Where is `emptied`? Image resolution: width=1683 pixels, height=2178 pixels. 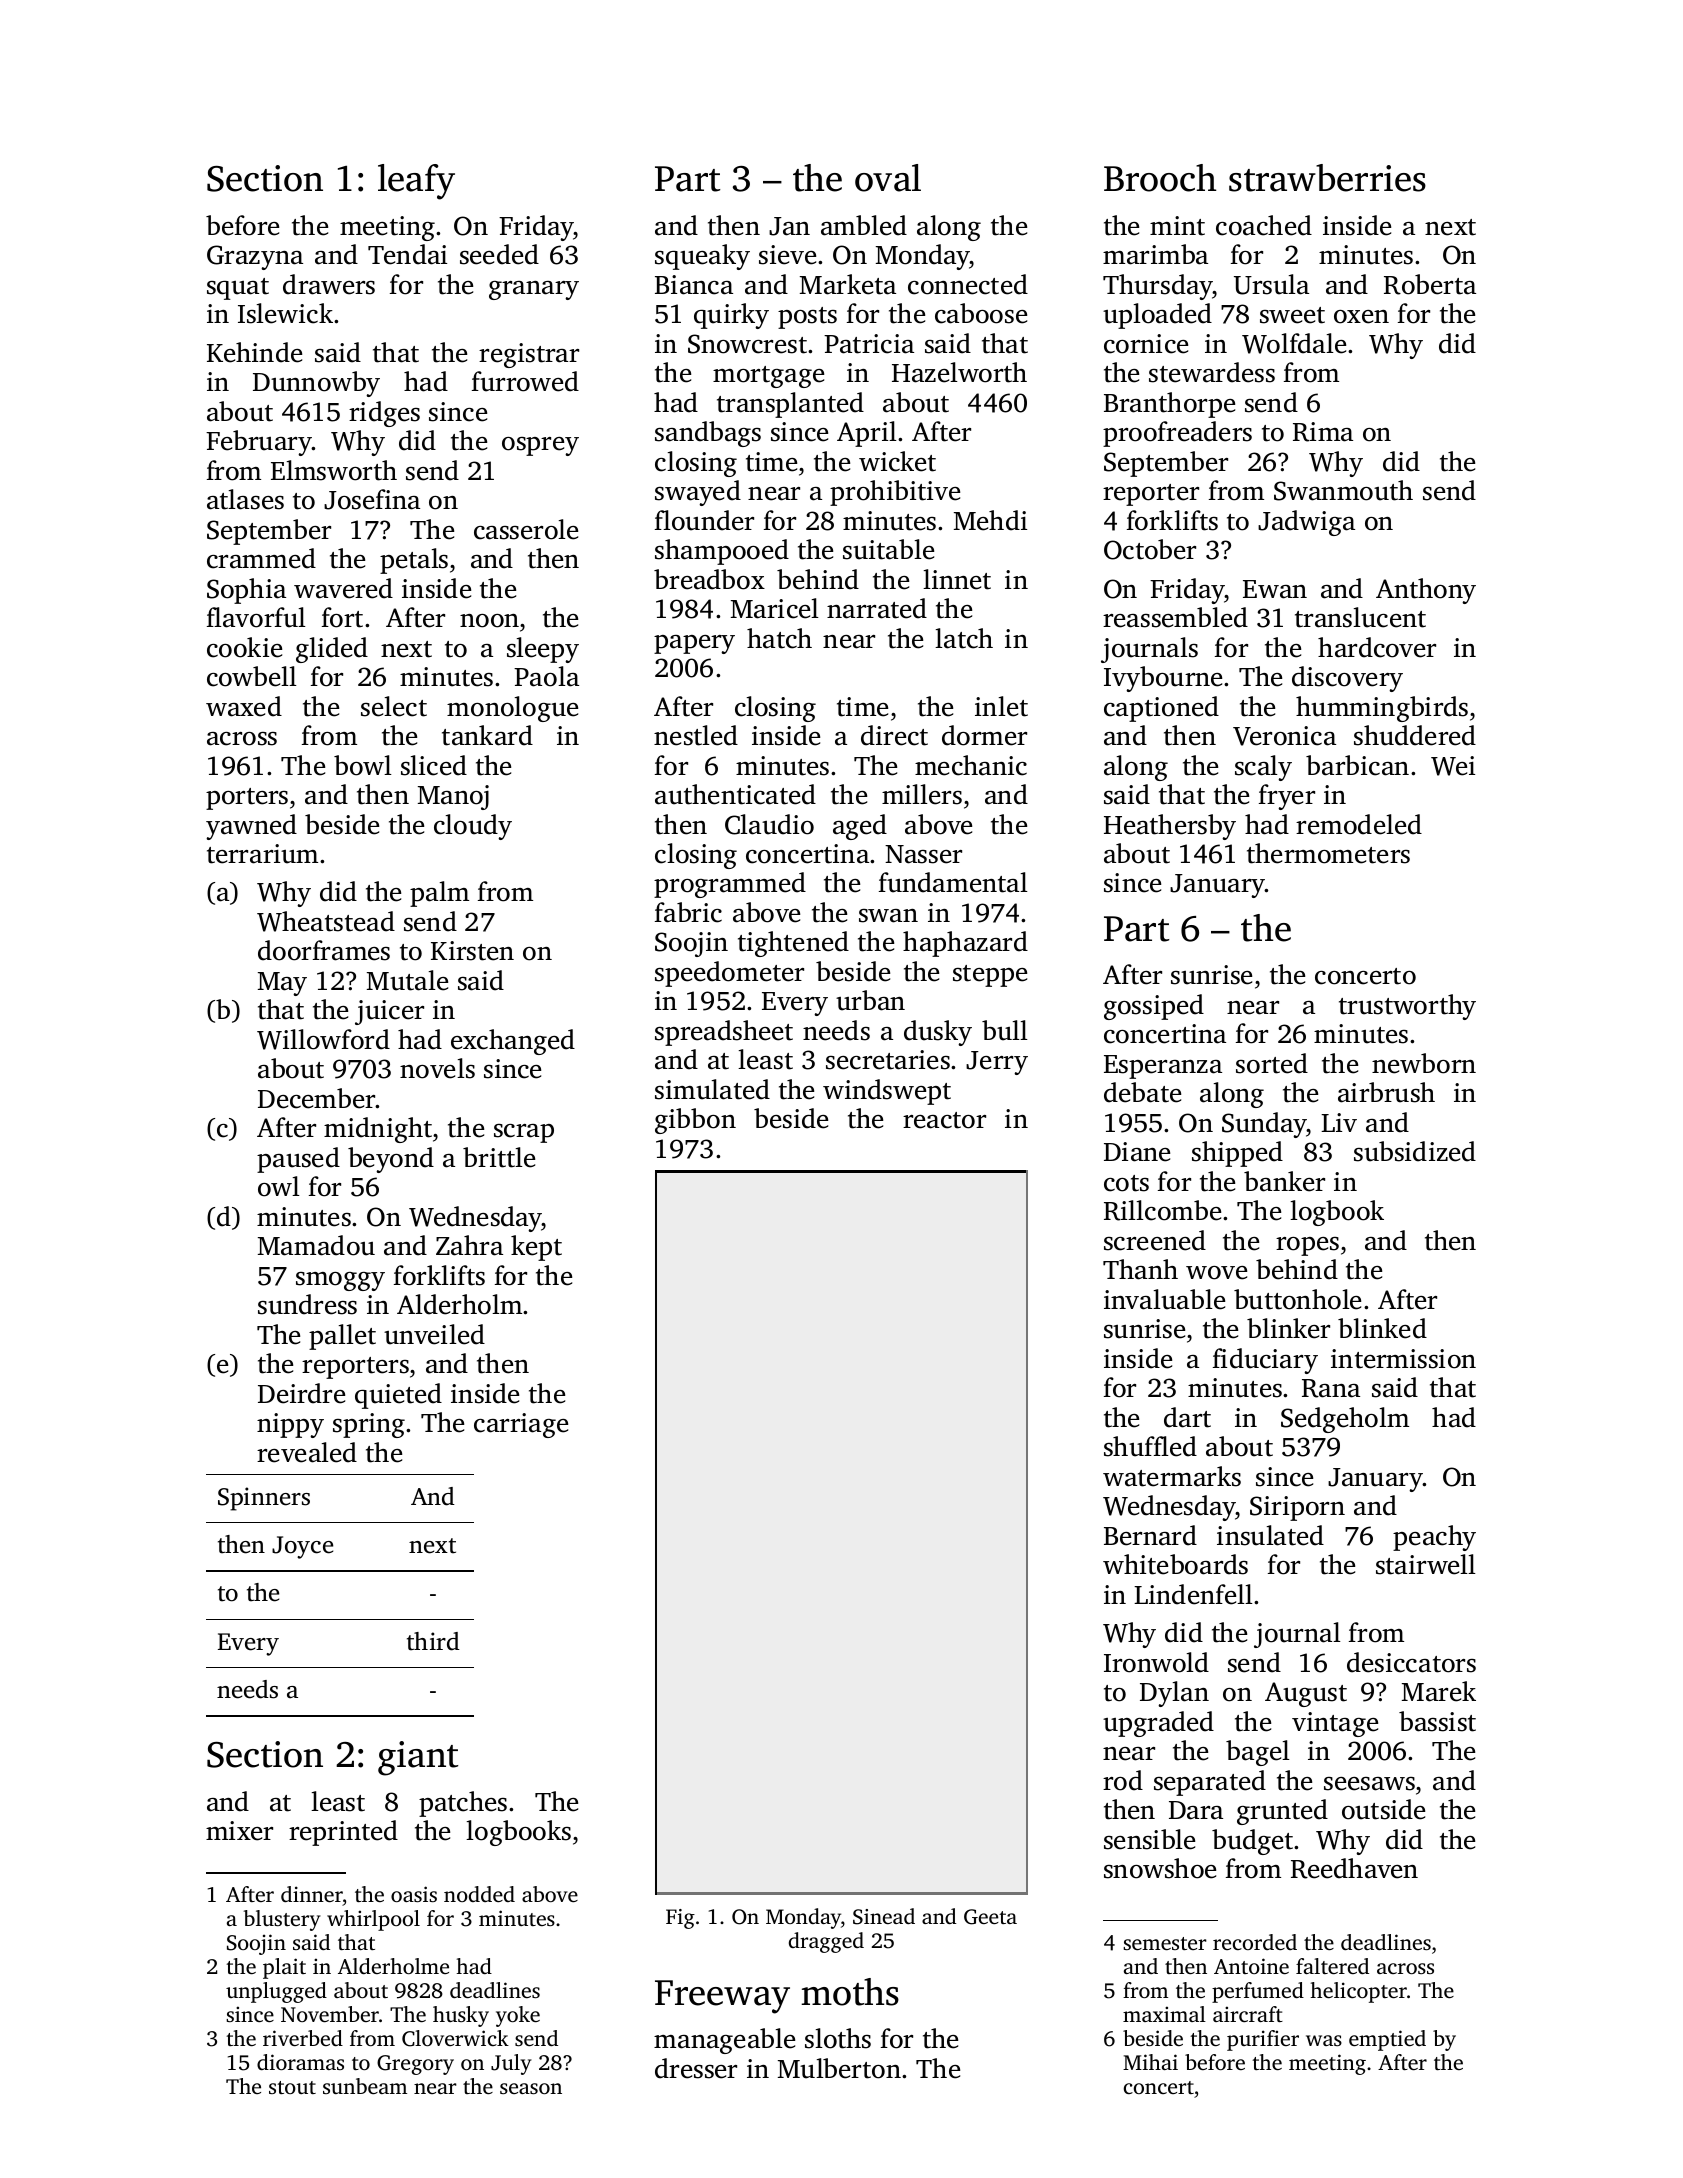 emptied is located at coordinates (1387, 2040).
